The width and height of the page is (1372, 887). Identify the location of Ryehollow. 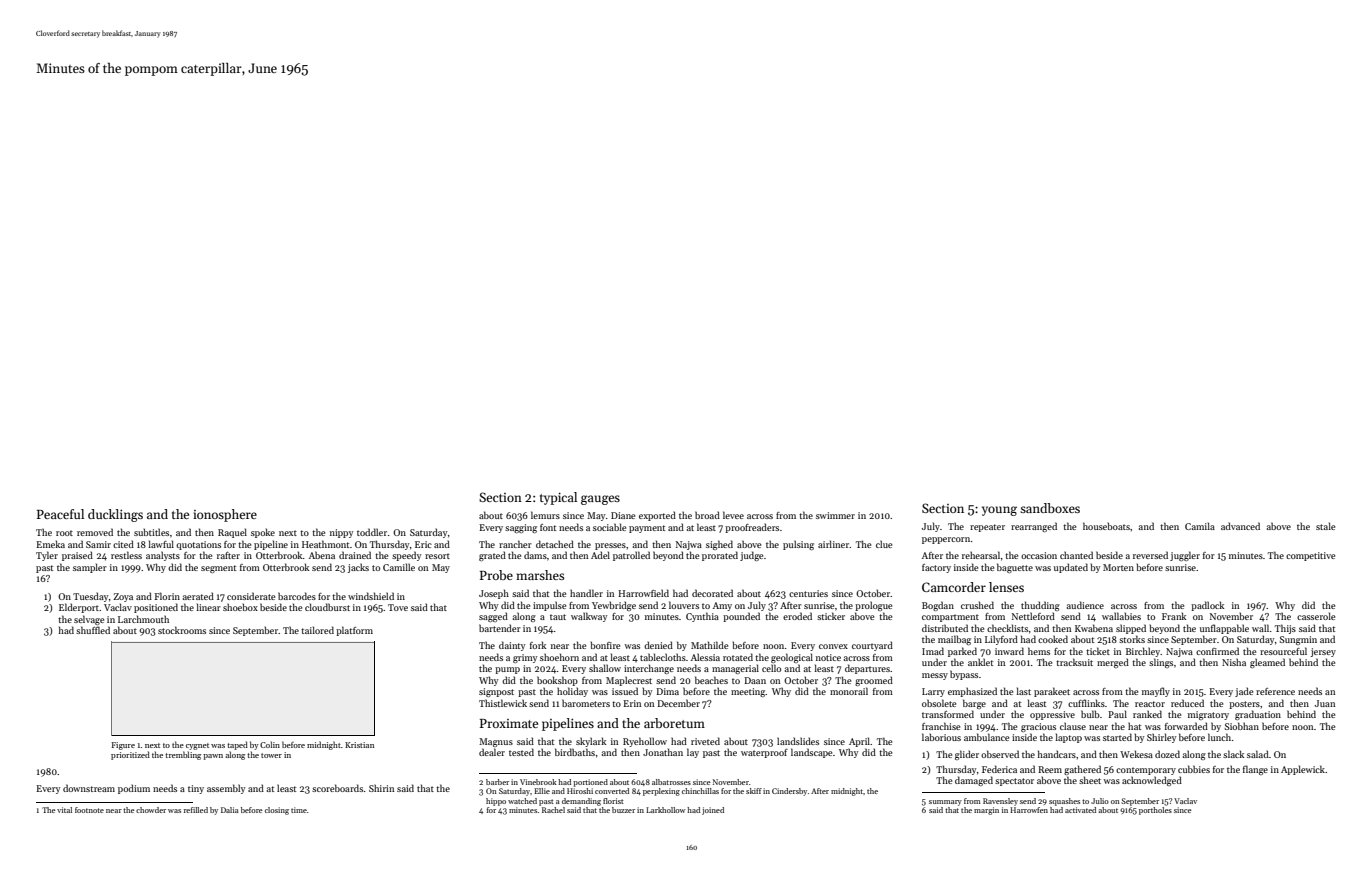
(645, 742).
